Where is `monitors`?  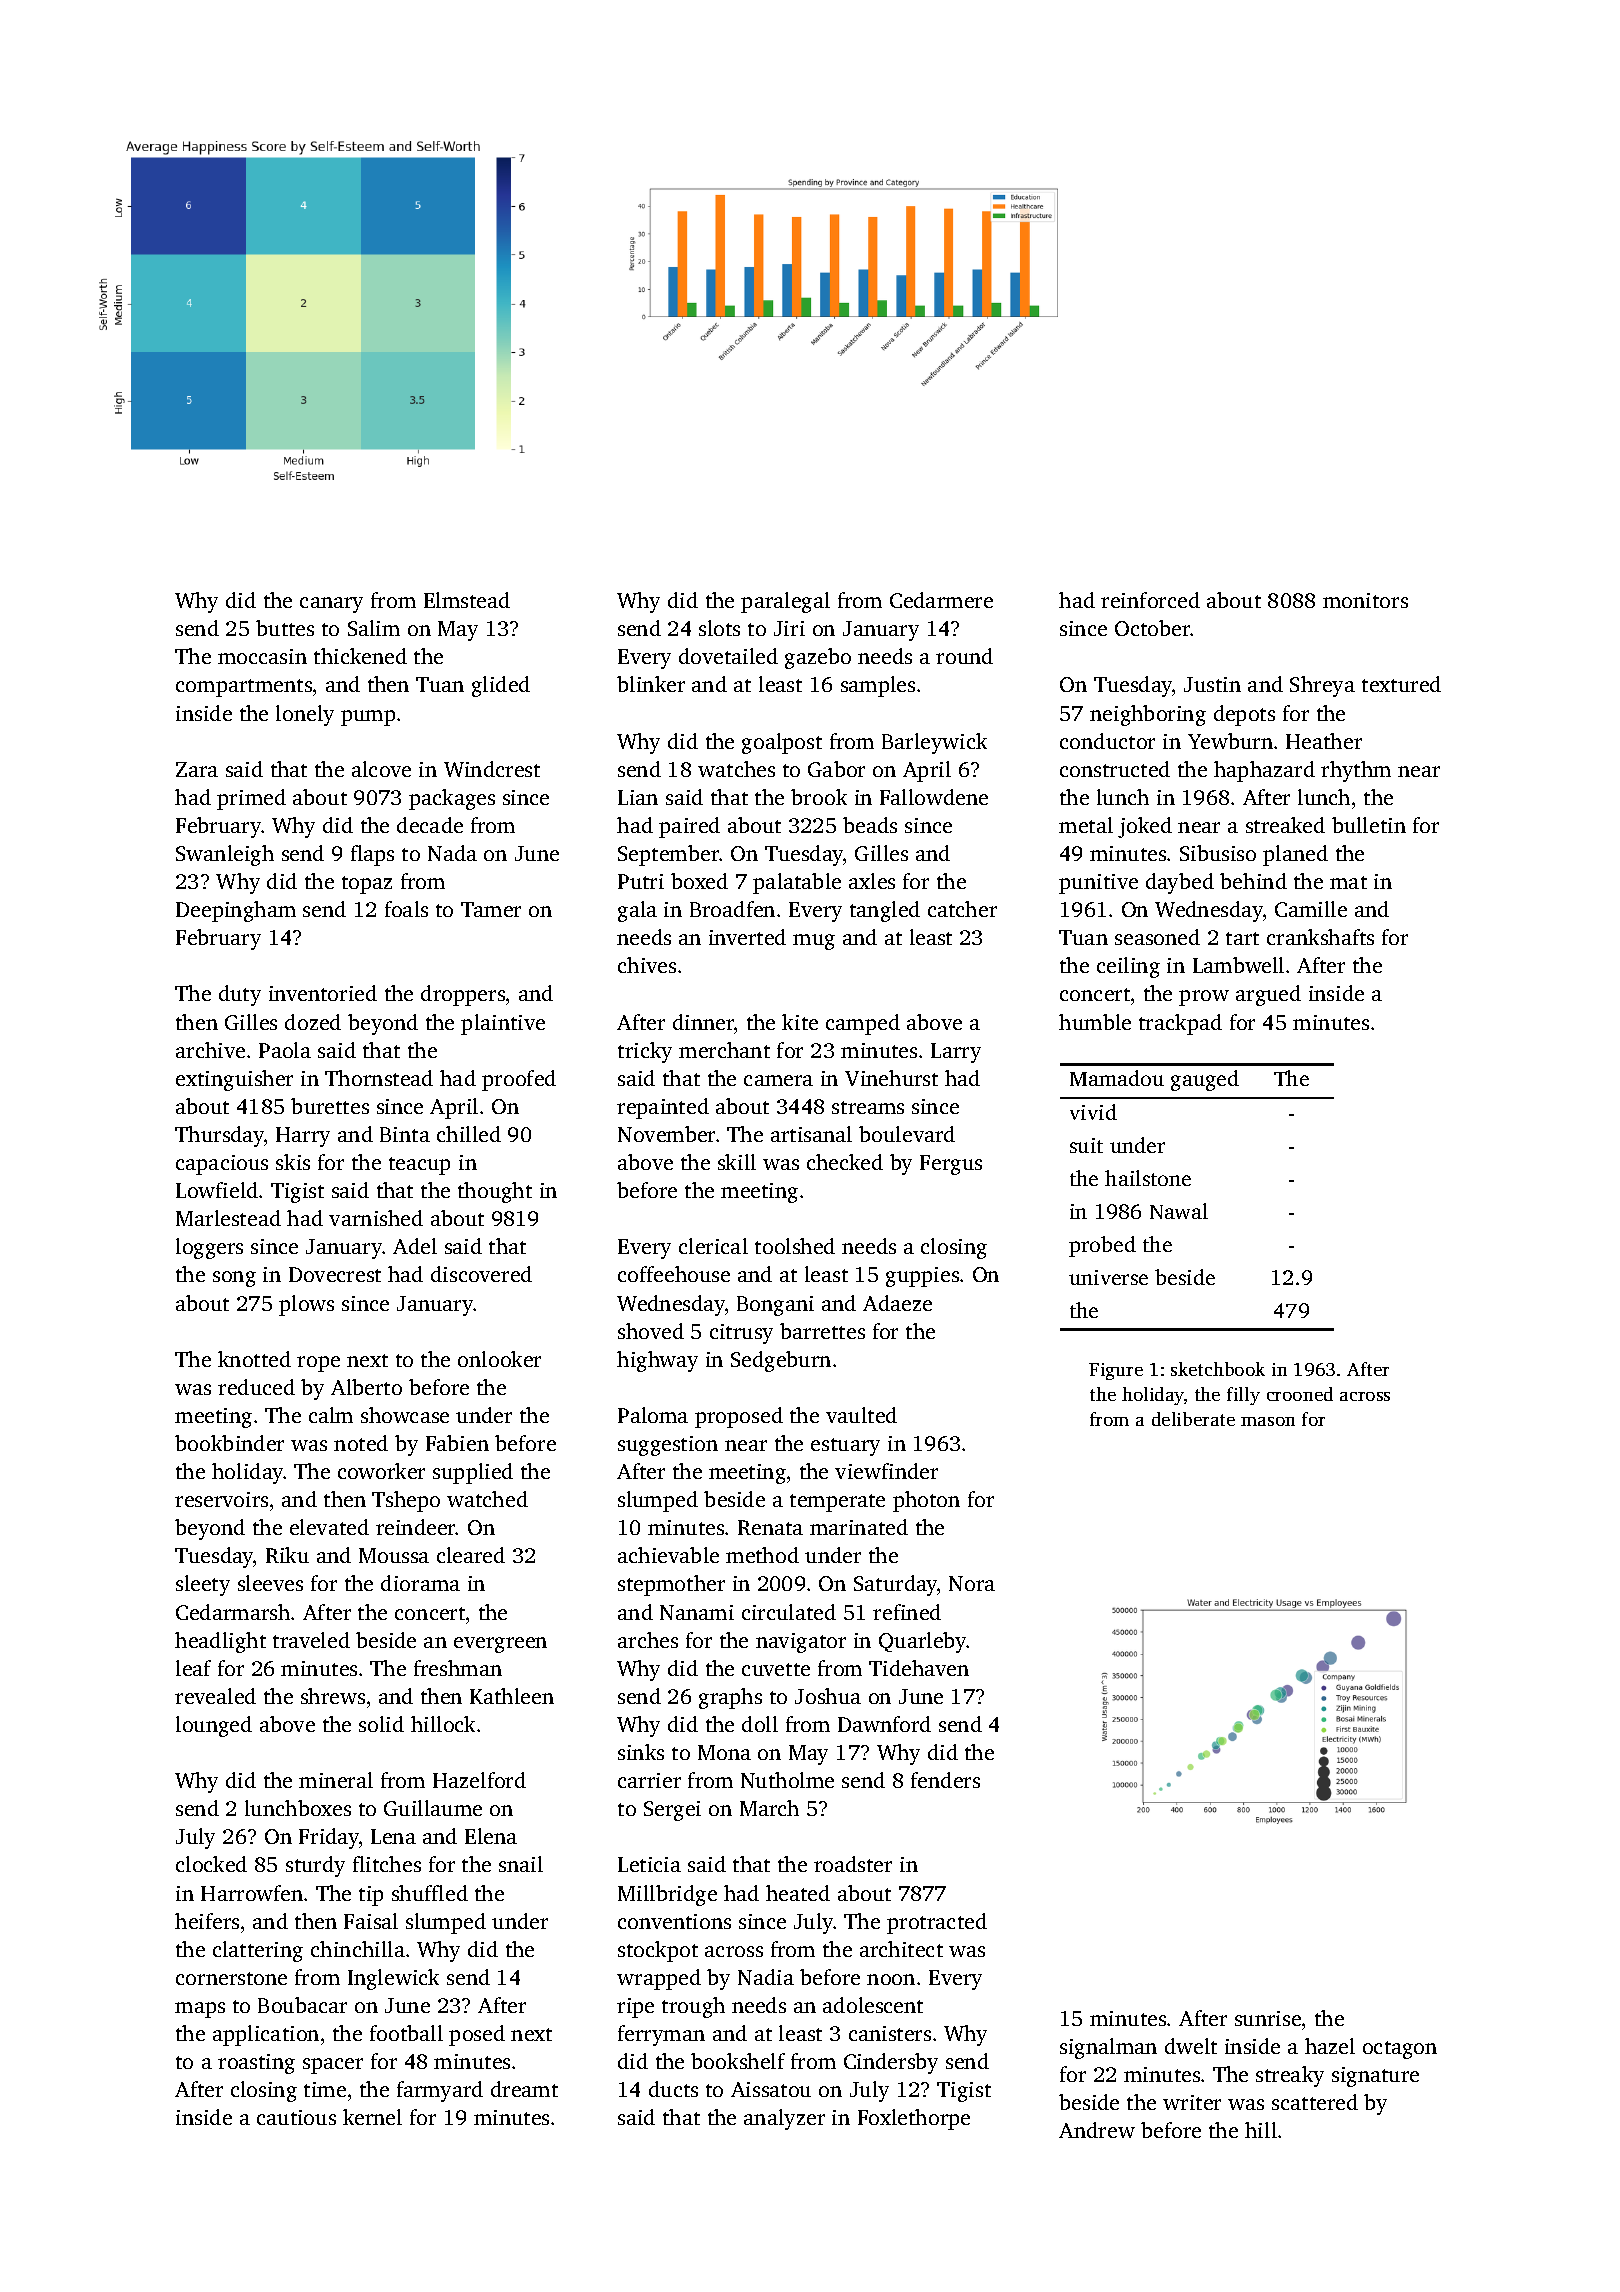 monitors is located at coordinates (1365, 600).
